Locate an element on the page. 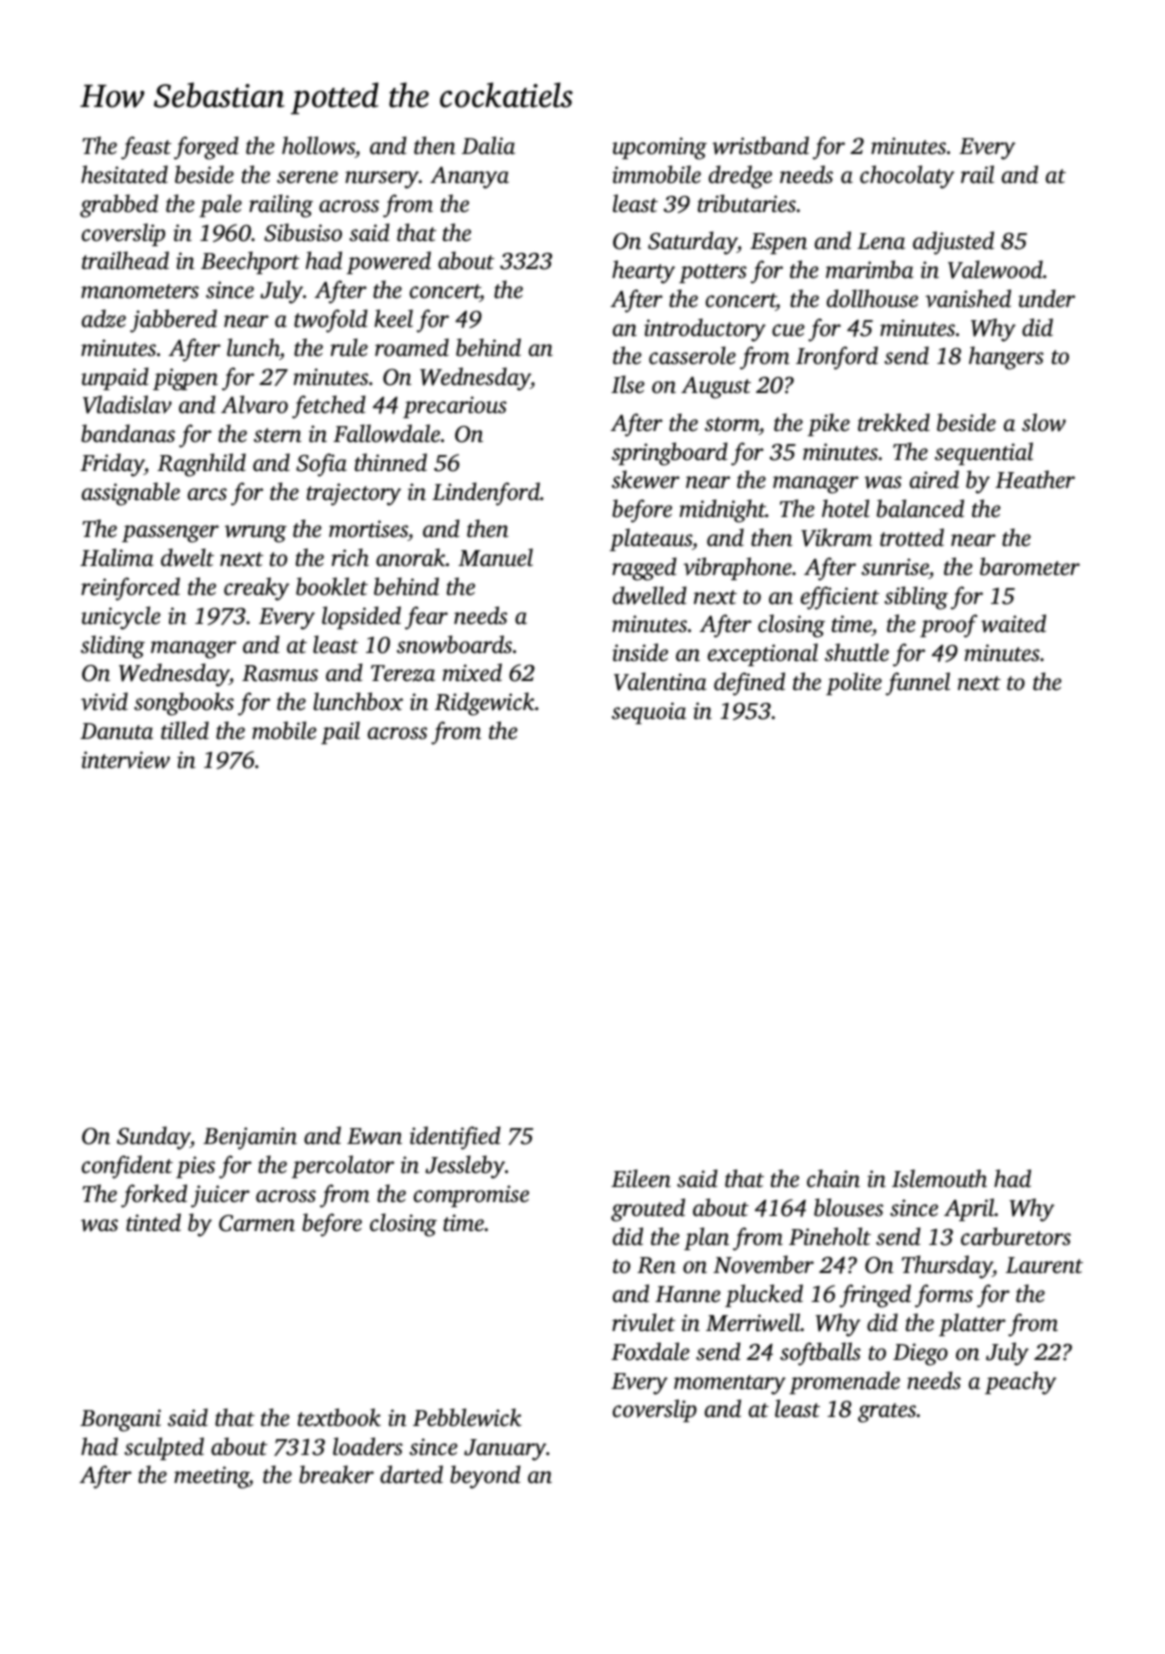  identified is located at coordinates (455, 1138).
